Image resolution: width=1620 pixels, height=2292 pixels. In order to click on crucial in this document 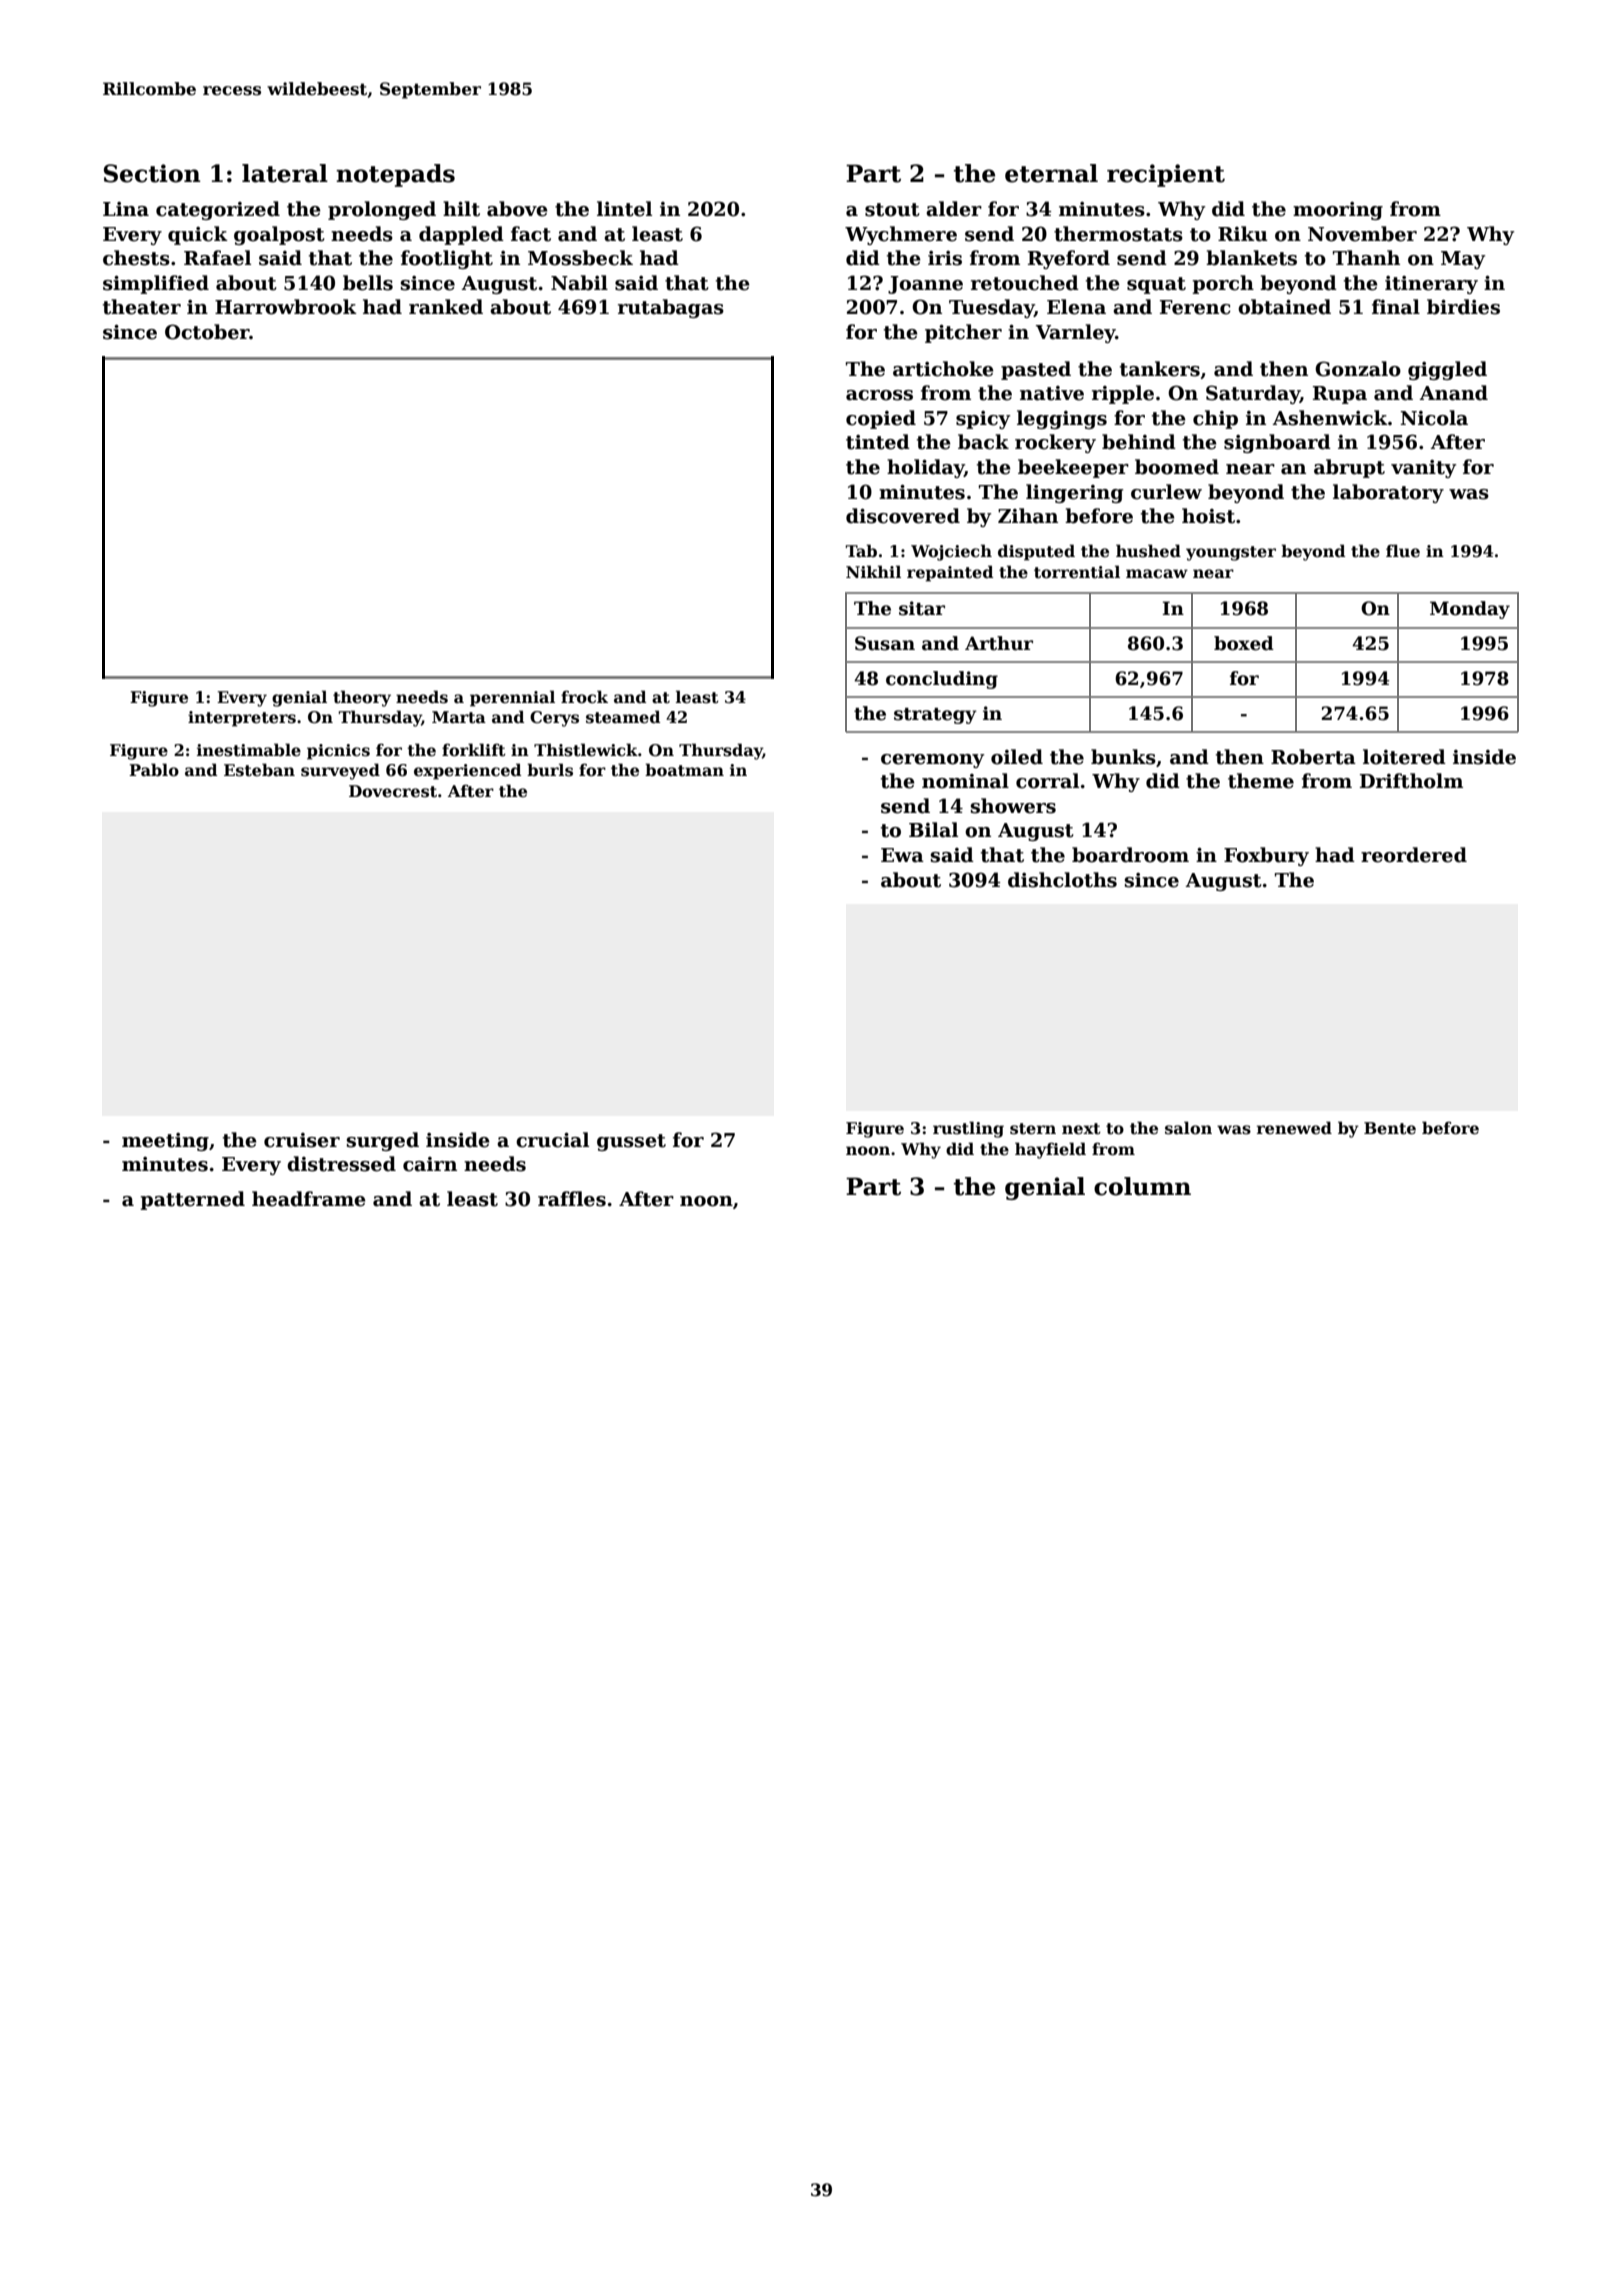, I will do `click(552, 1140)`.
